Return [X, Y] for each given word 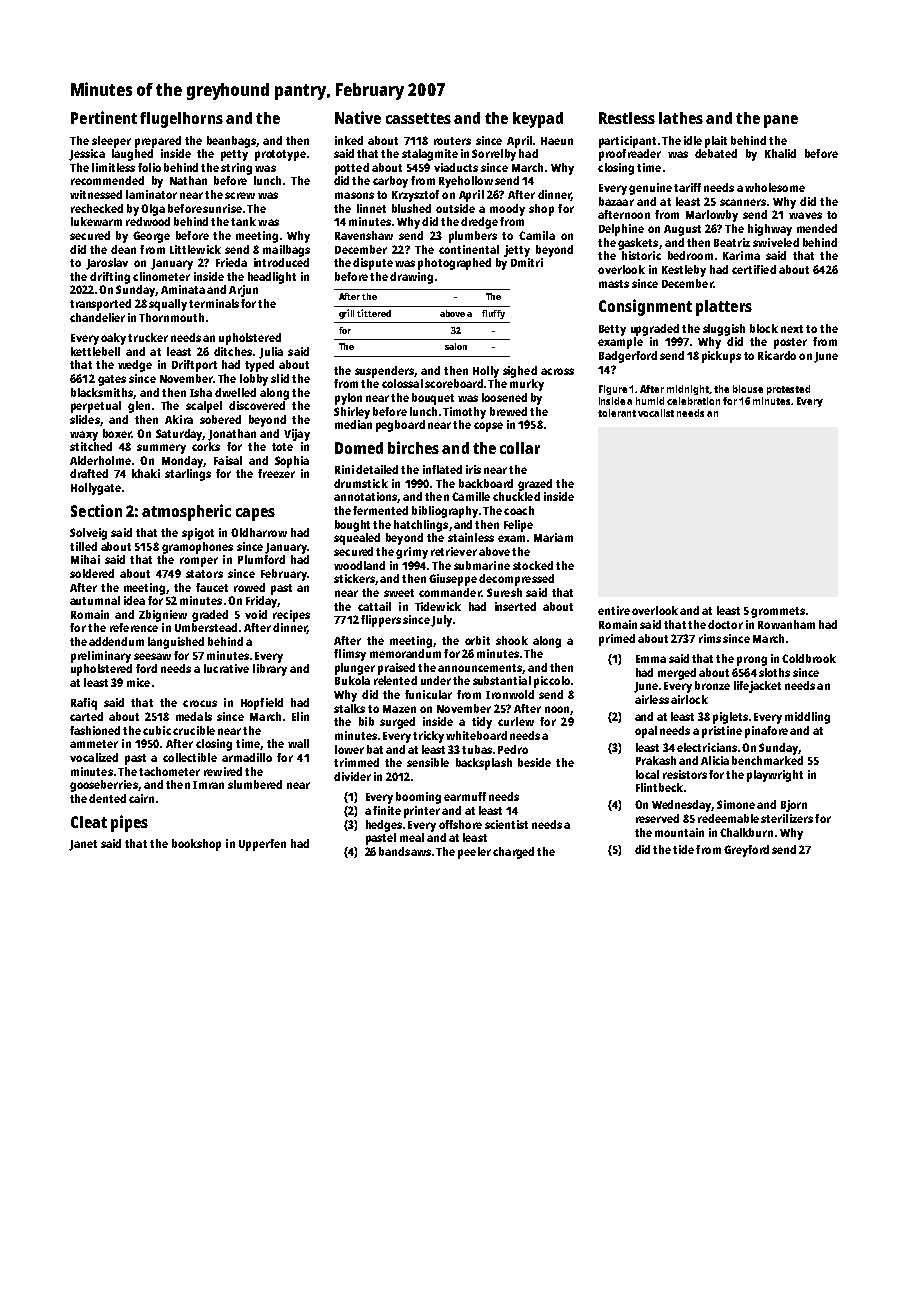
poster [790, 343]
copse [488, 427]
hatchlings [421, 526]
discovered [257, 405]
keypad [538, 120]
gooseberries [104, 786]
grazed [535, 485]
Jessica [87, 155]
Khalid [780, 153]
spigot [198, 534]
